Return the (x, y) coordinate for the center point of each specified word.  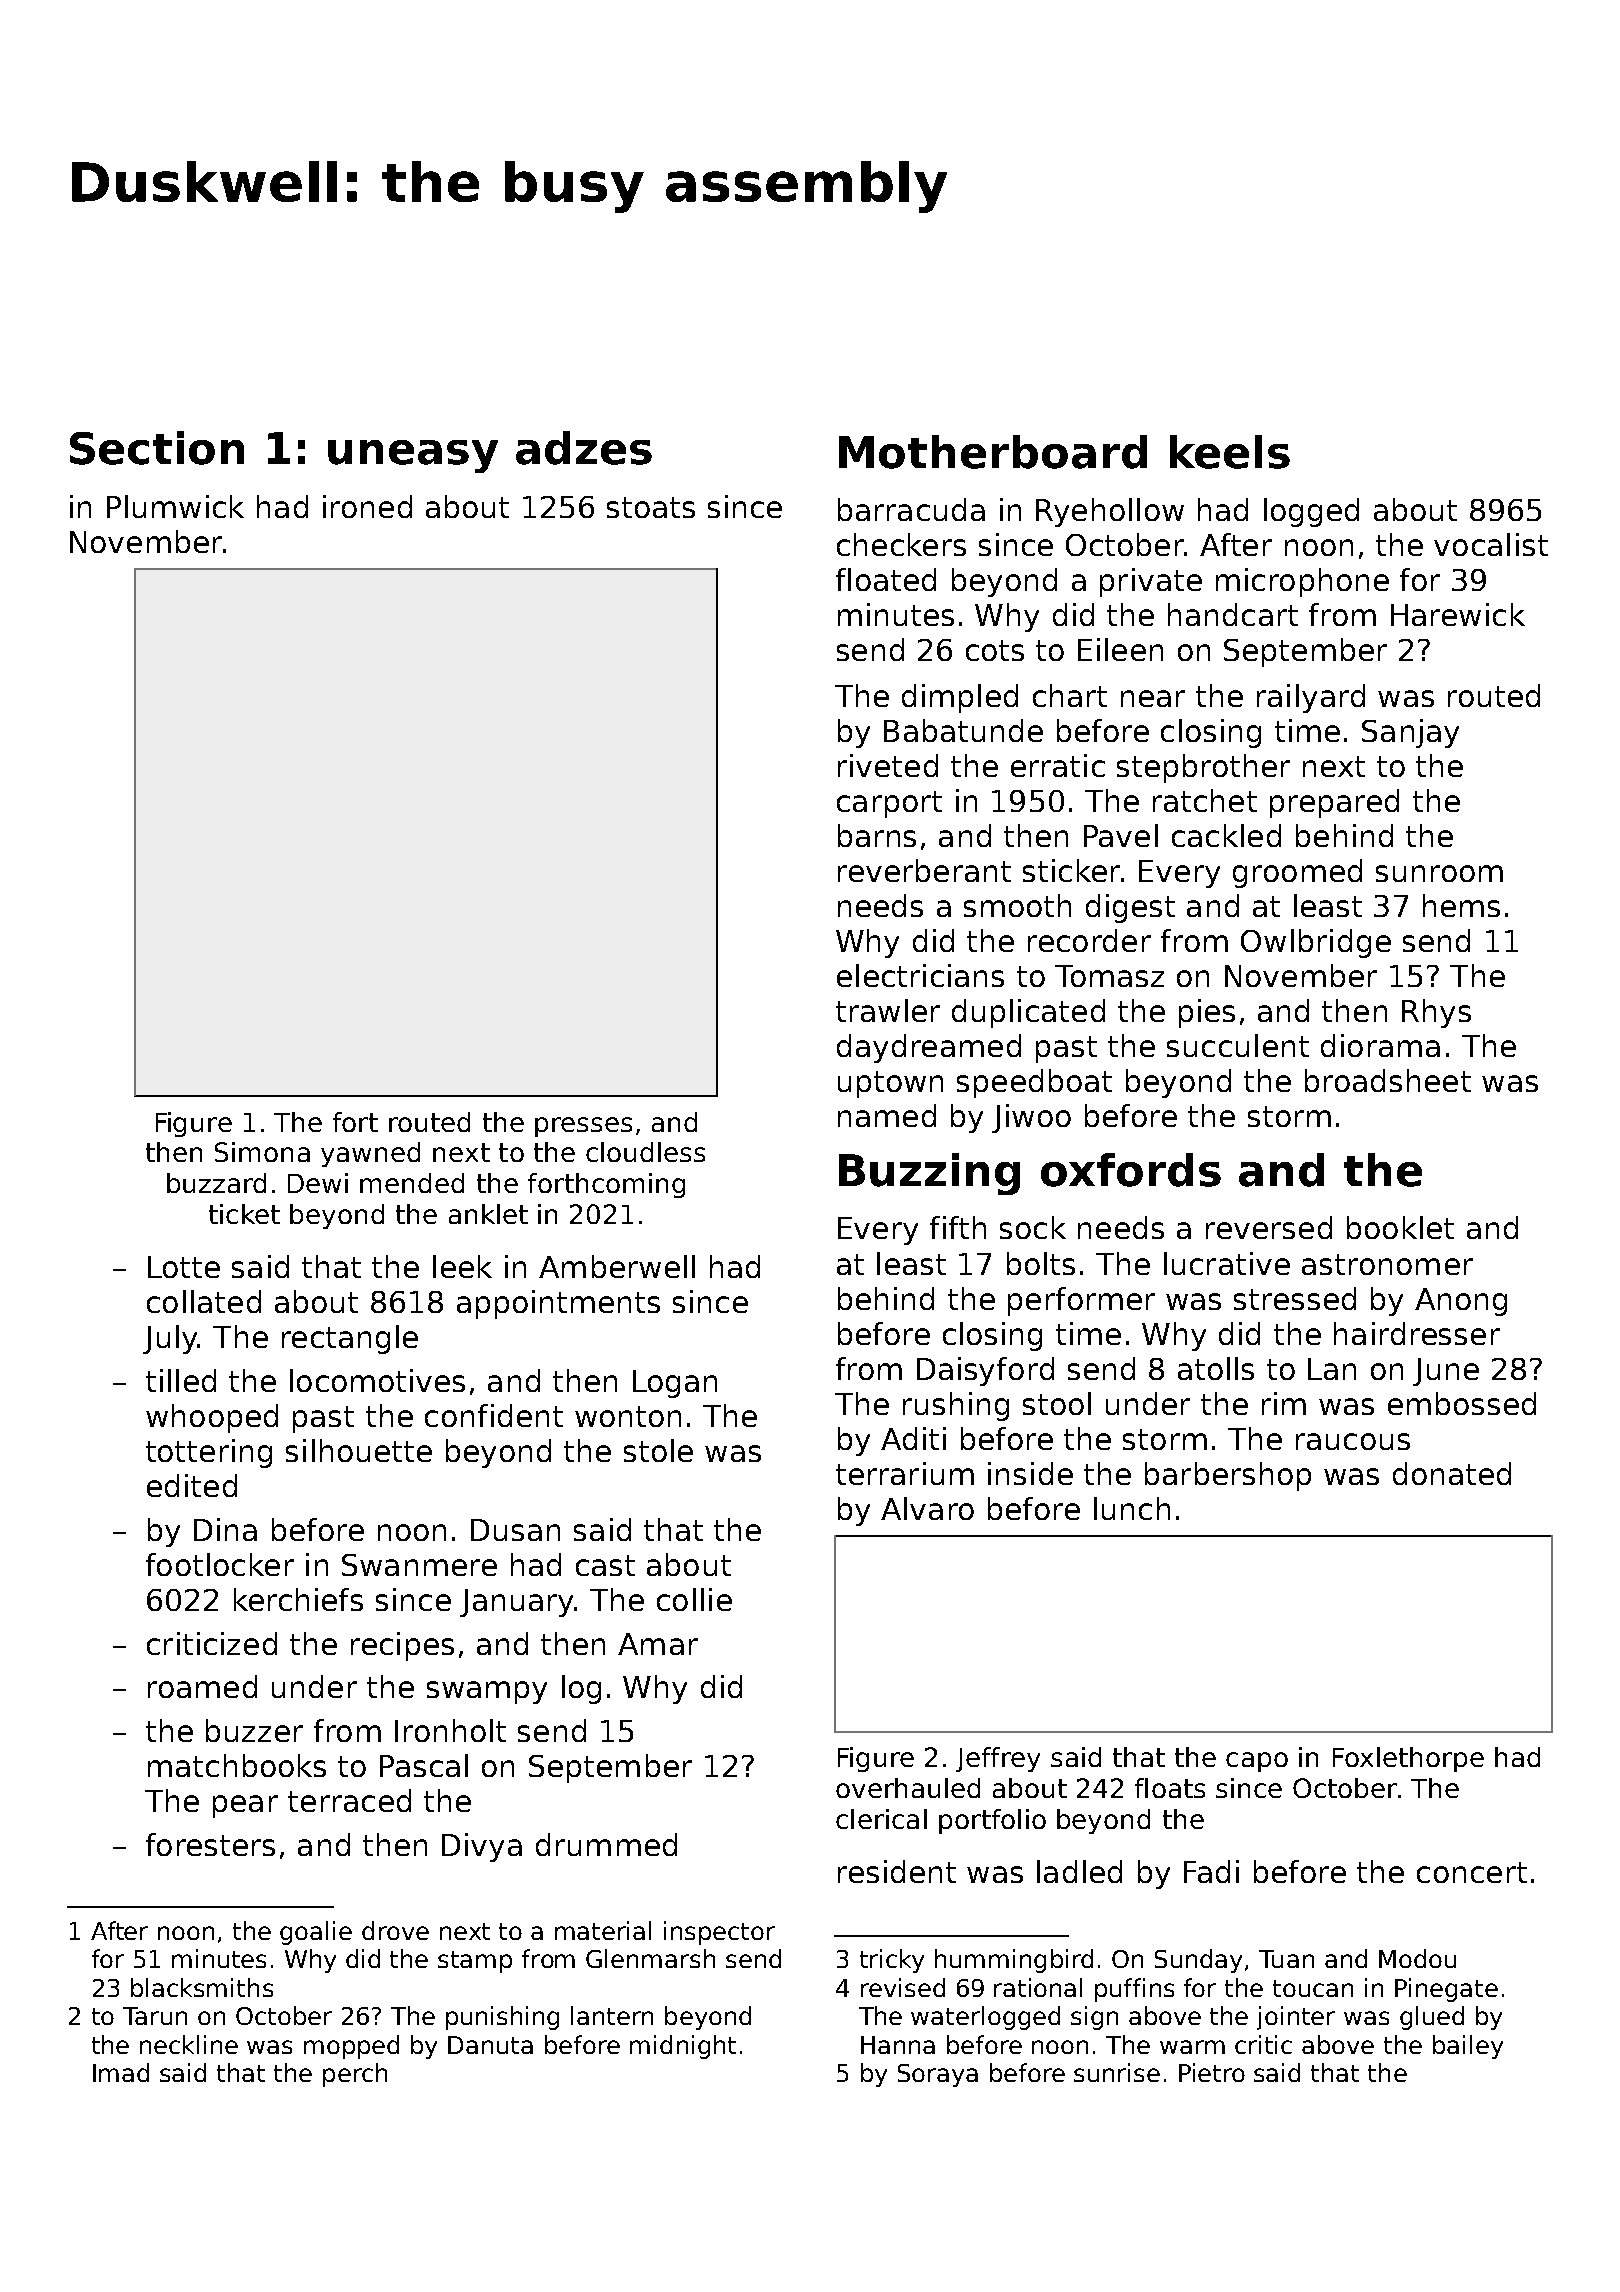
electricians (920, 975)
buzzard (216, 1183)
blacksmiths (202, 1987)
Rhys (1436, 1013)
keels (1230, 452)
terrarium (905, 1473)
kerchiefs (298, 1599)
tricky (892, 1961)
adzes (584, 448)
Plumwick (175, 506)
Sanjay (1410, 733)
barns (877, 835)
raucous (1353, 1441)
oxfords (1131, 1170)
